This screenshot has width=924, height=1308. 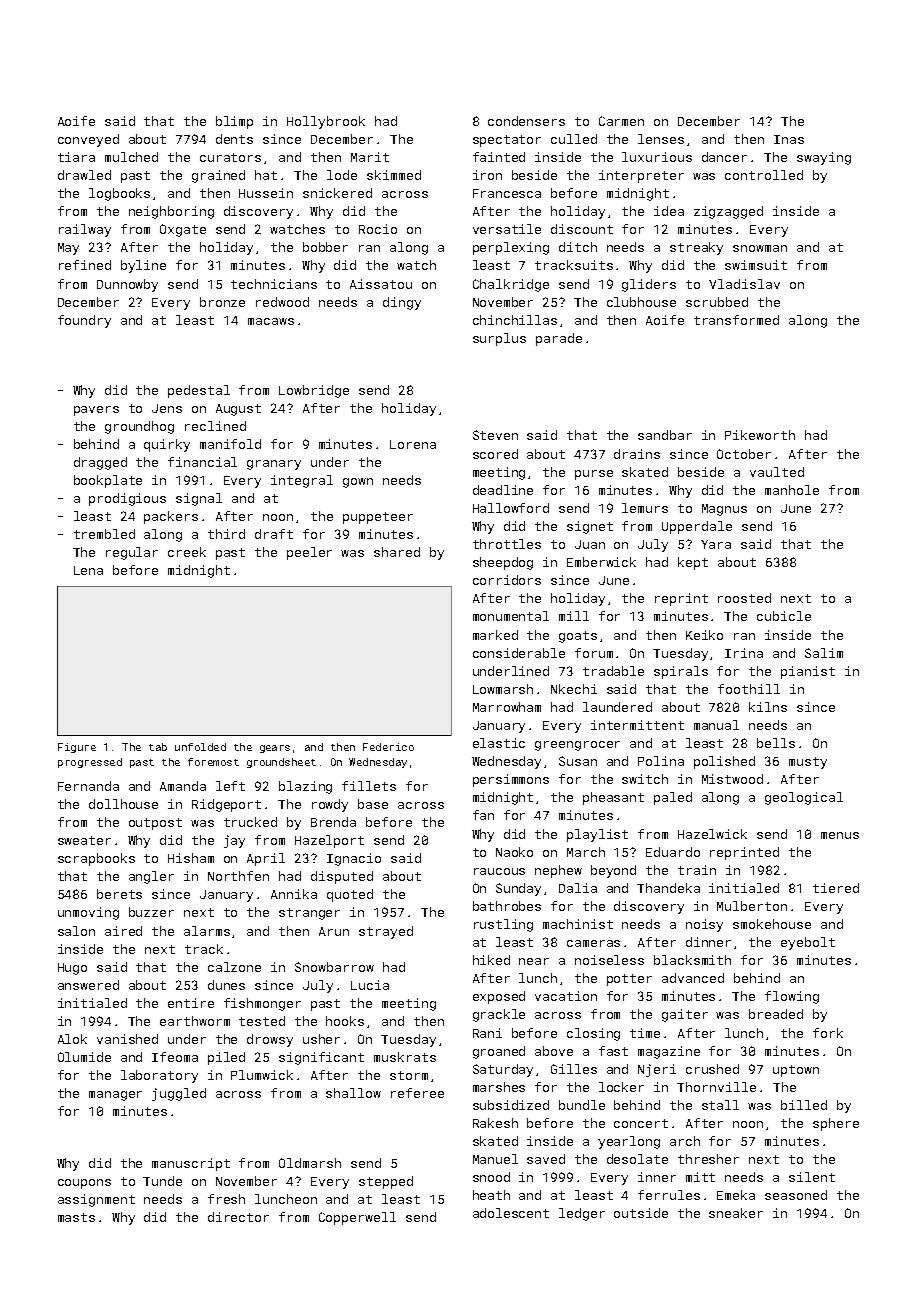 I want to click on Marrowham, so click(x=507, y=707).
